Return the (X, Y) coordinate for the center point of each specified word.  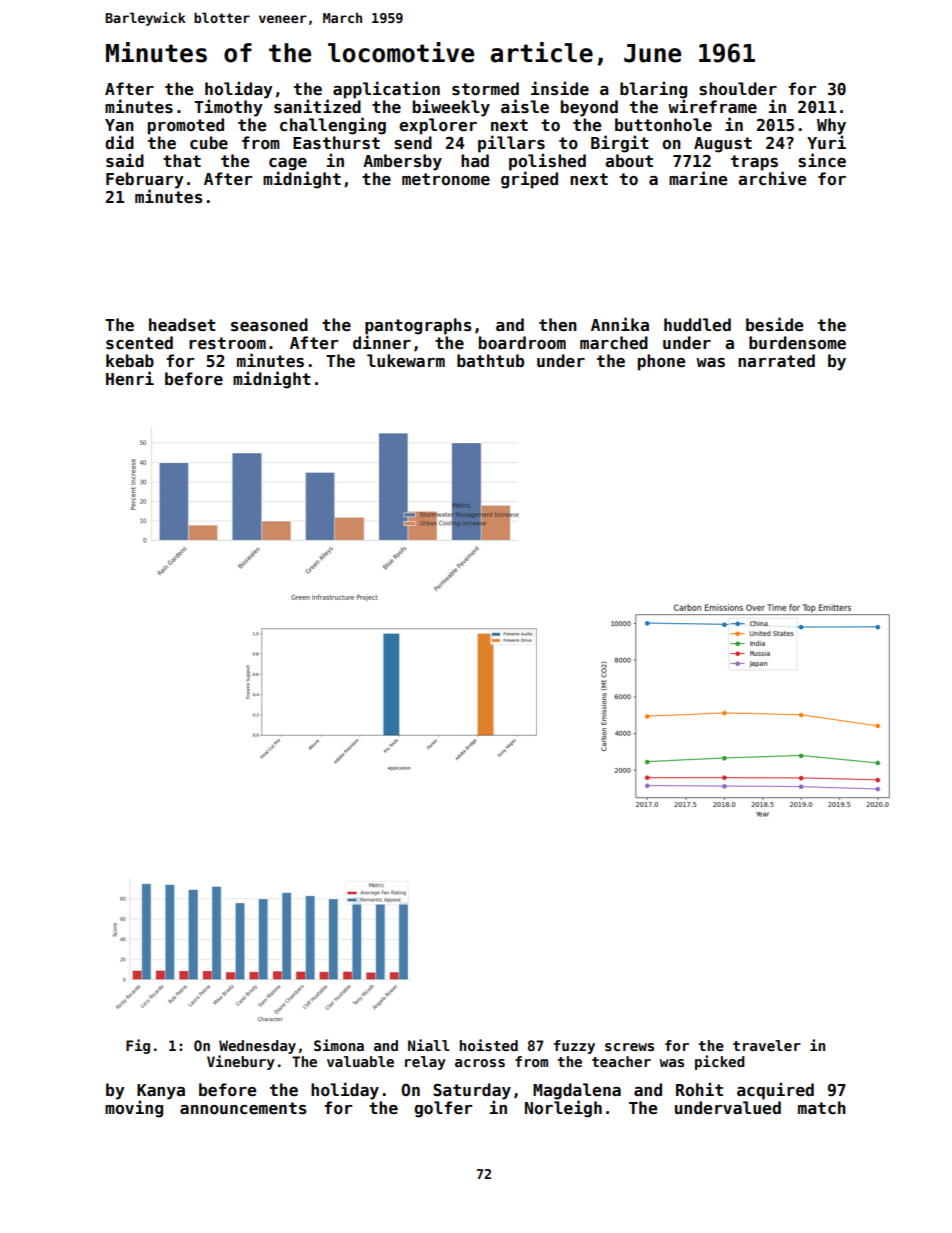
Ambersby (402, 162)
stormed (485, 89)
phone (661, 362)
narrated (776, 361)
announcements (243, 1108)
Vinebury (241, 1062)
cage (288, 164)
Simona (339, 1045)
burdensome (797, 343)
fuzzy (574, 1047)
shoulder (738, 89)
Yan (119, 125)
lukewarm (406, 361)
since (822, 160)
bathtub (490, 360)
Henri (130, 378)
